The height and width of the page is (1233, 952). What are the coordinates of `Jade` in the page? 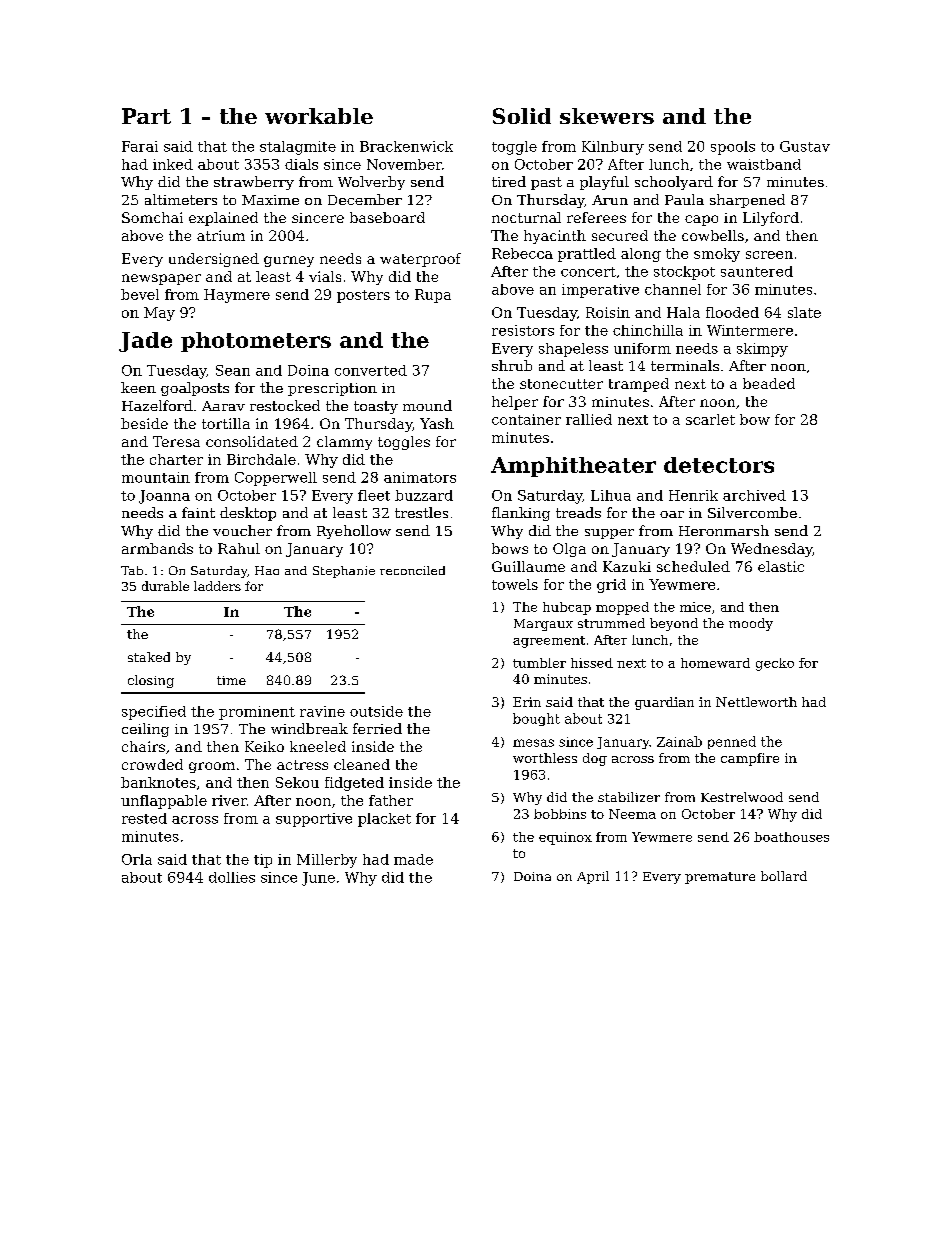 It's located at (145, 342).
